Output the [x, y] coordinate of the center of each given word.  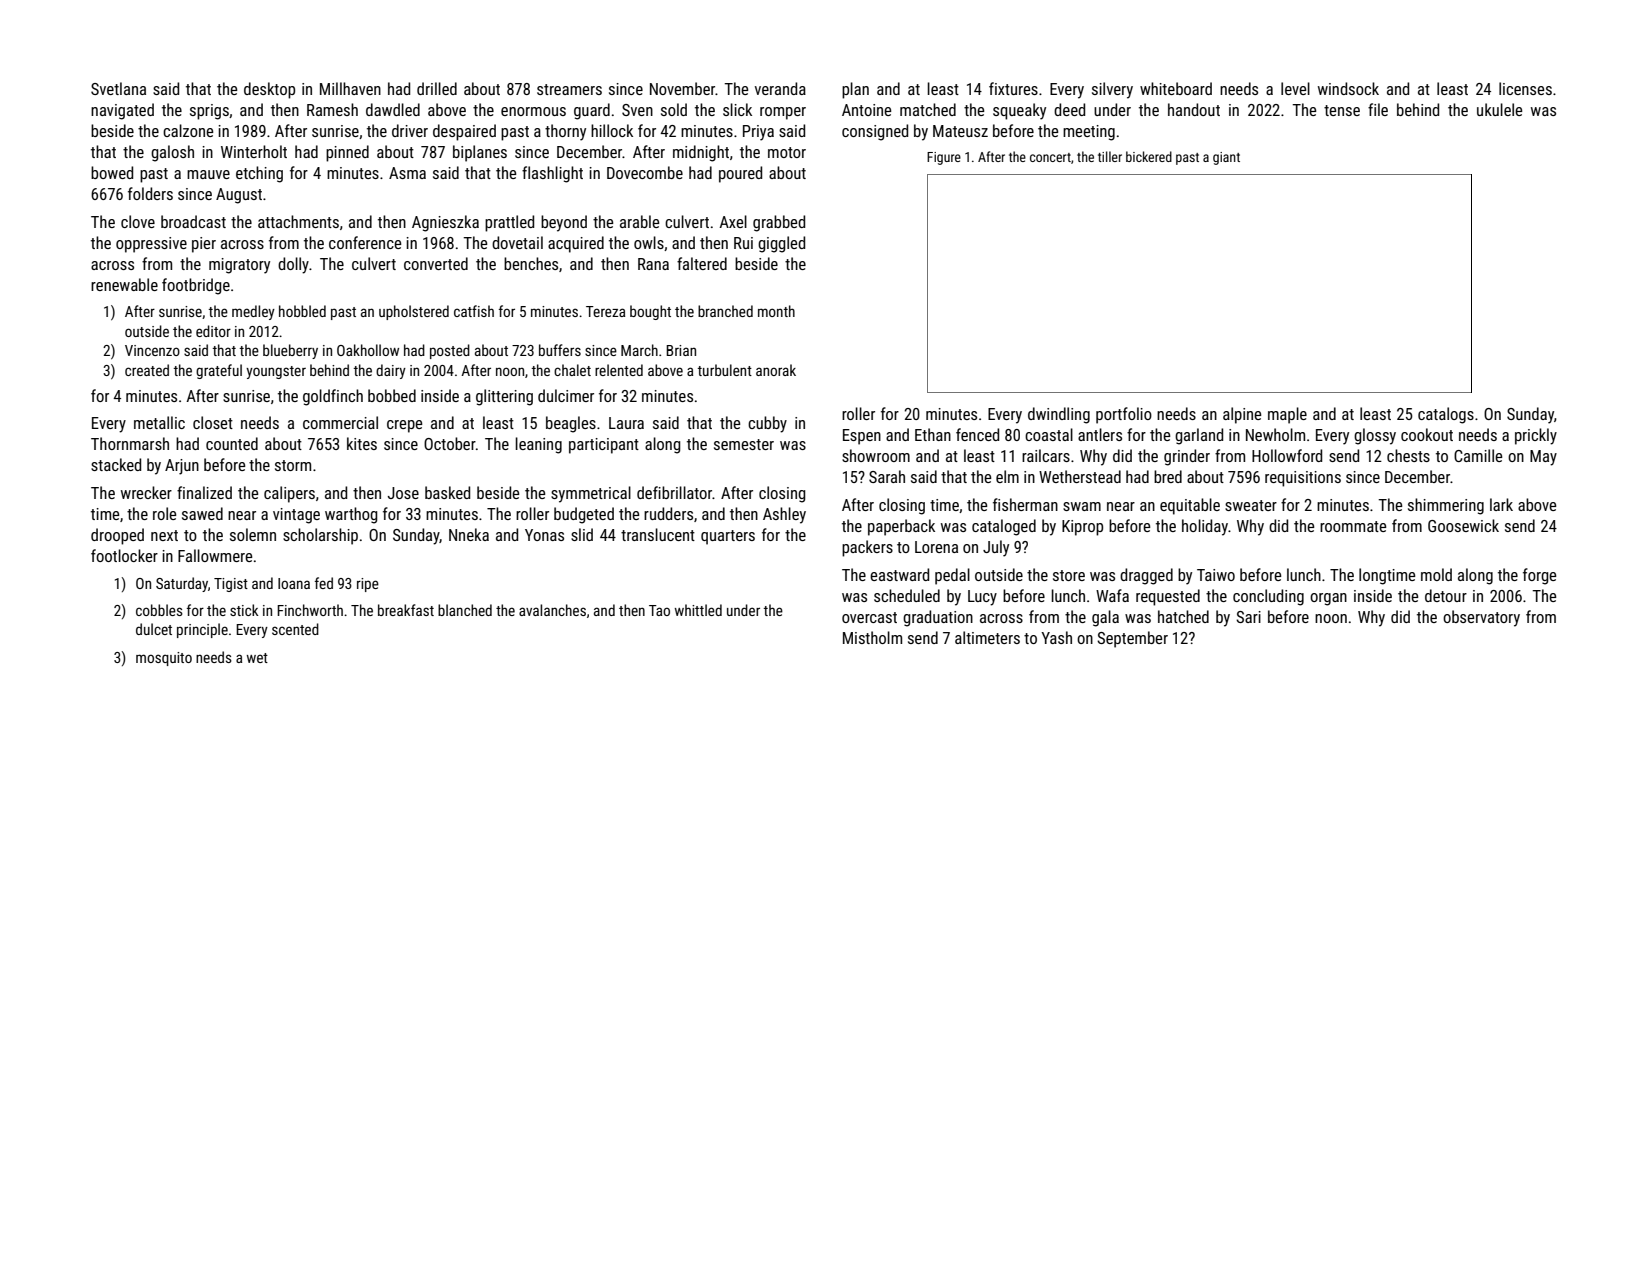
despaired [464, 132]
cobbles [159, 610]
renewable [124, 284]
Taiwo [1216, 575]
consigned [875, 132]
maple [1287, 415]
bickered [1149, 156]
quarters [728, 537]
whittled [698, 610]
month [776, 311]
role [164, 513]
